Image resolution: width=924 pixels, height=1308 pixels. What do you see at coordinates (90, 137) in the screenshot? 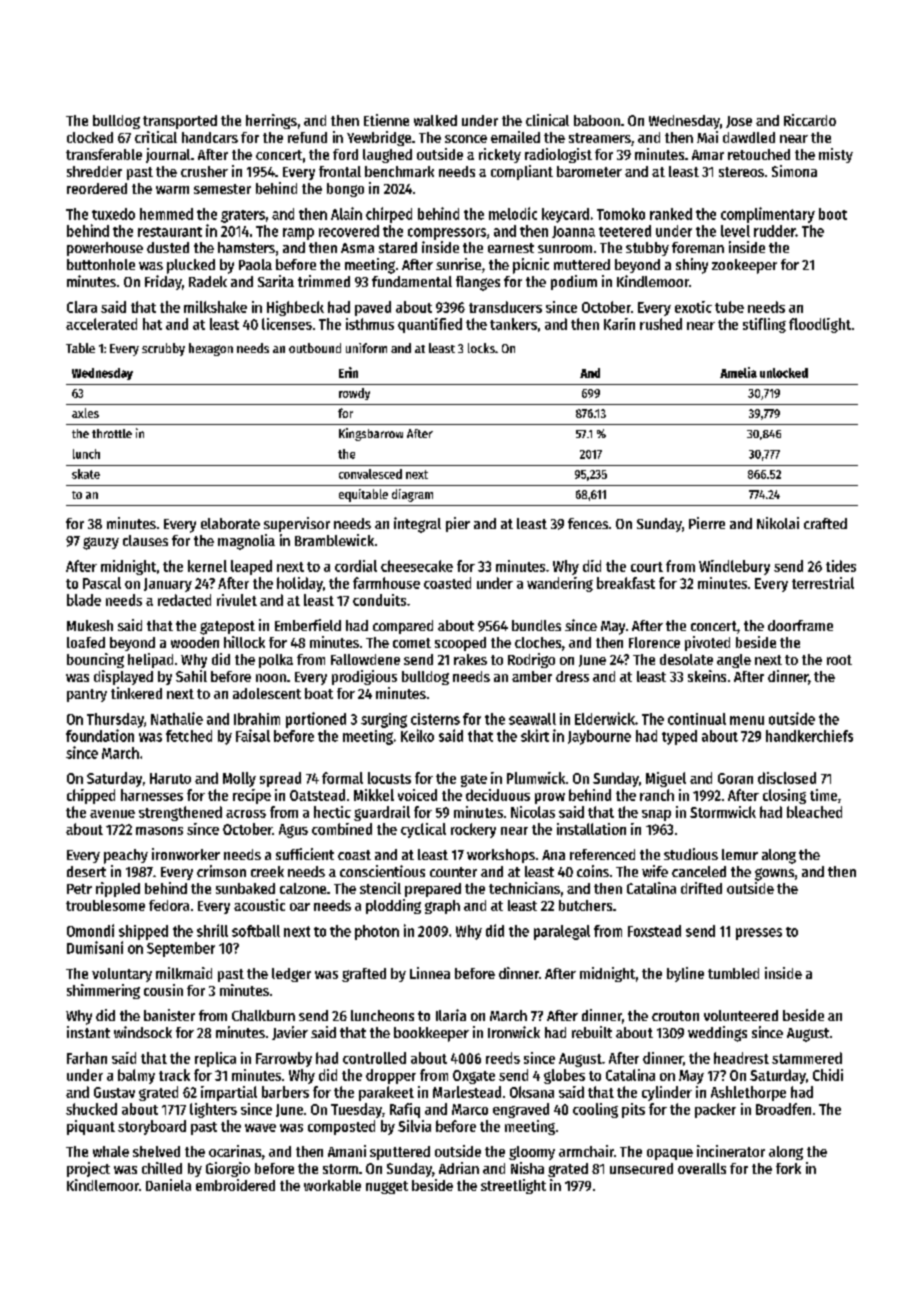
I see `clocked` at bounding box center [90, 137].
